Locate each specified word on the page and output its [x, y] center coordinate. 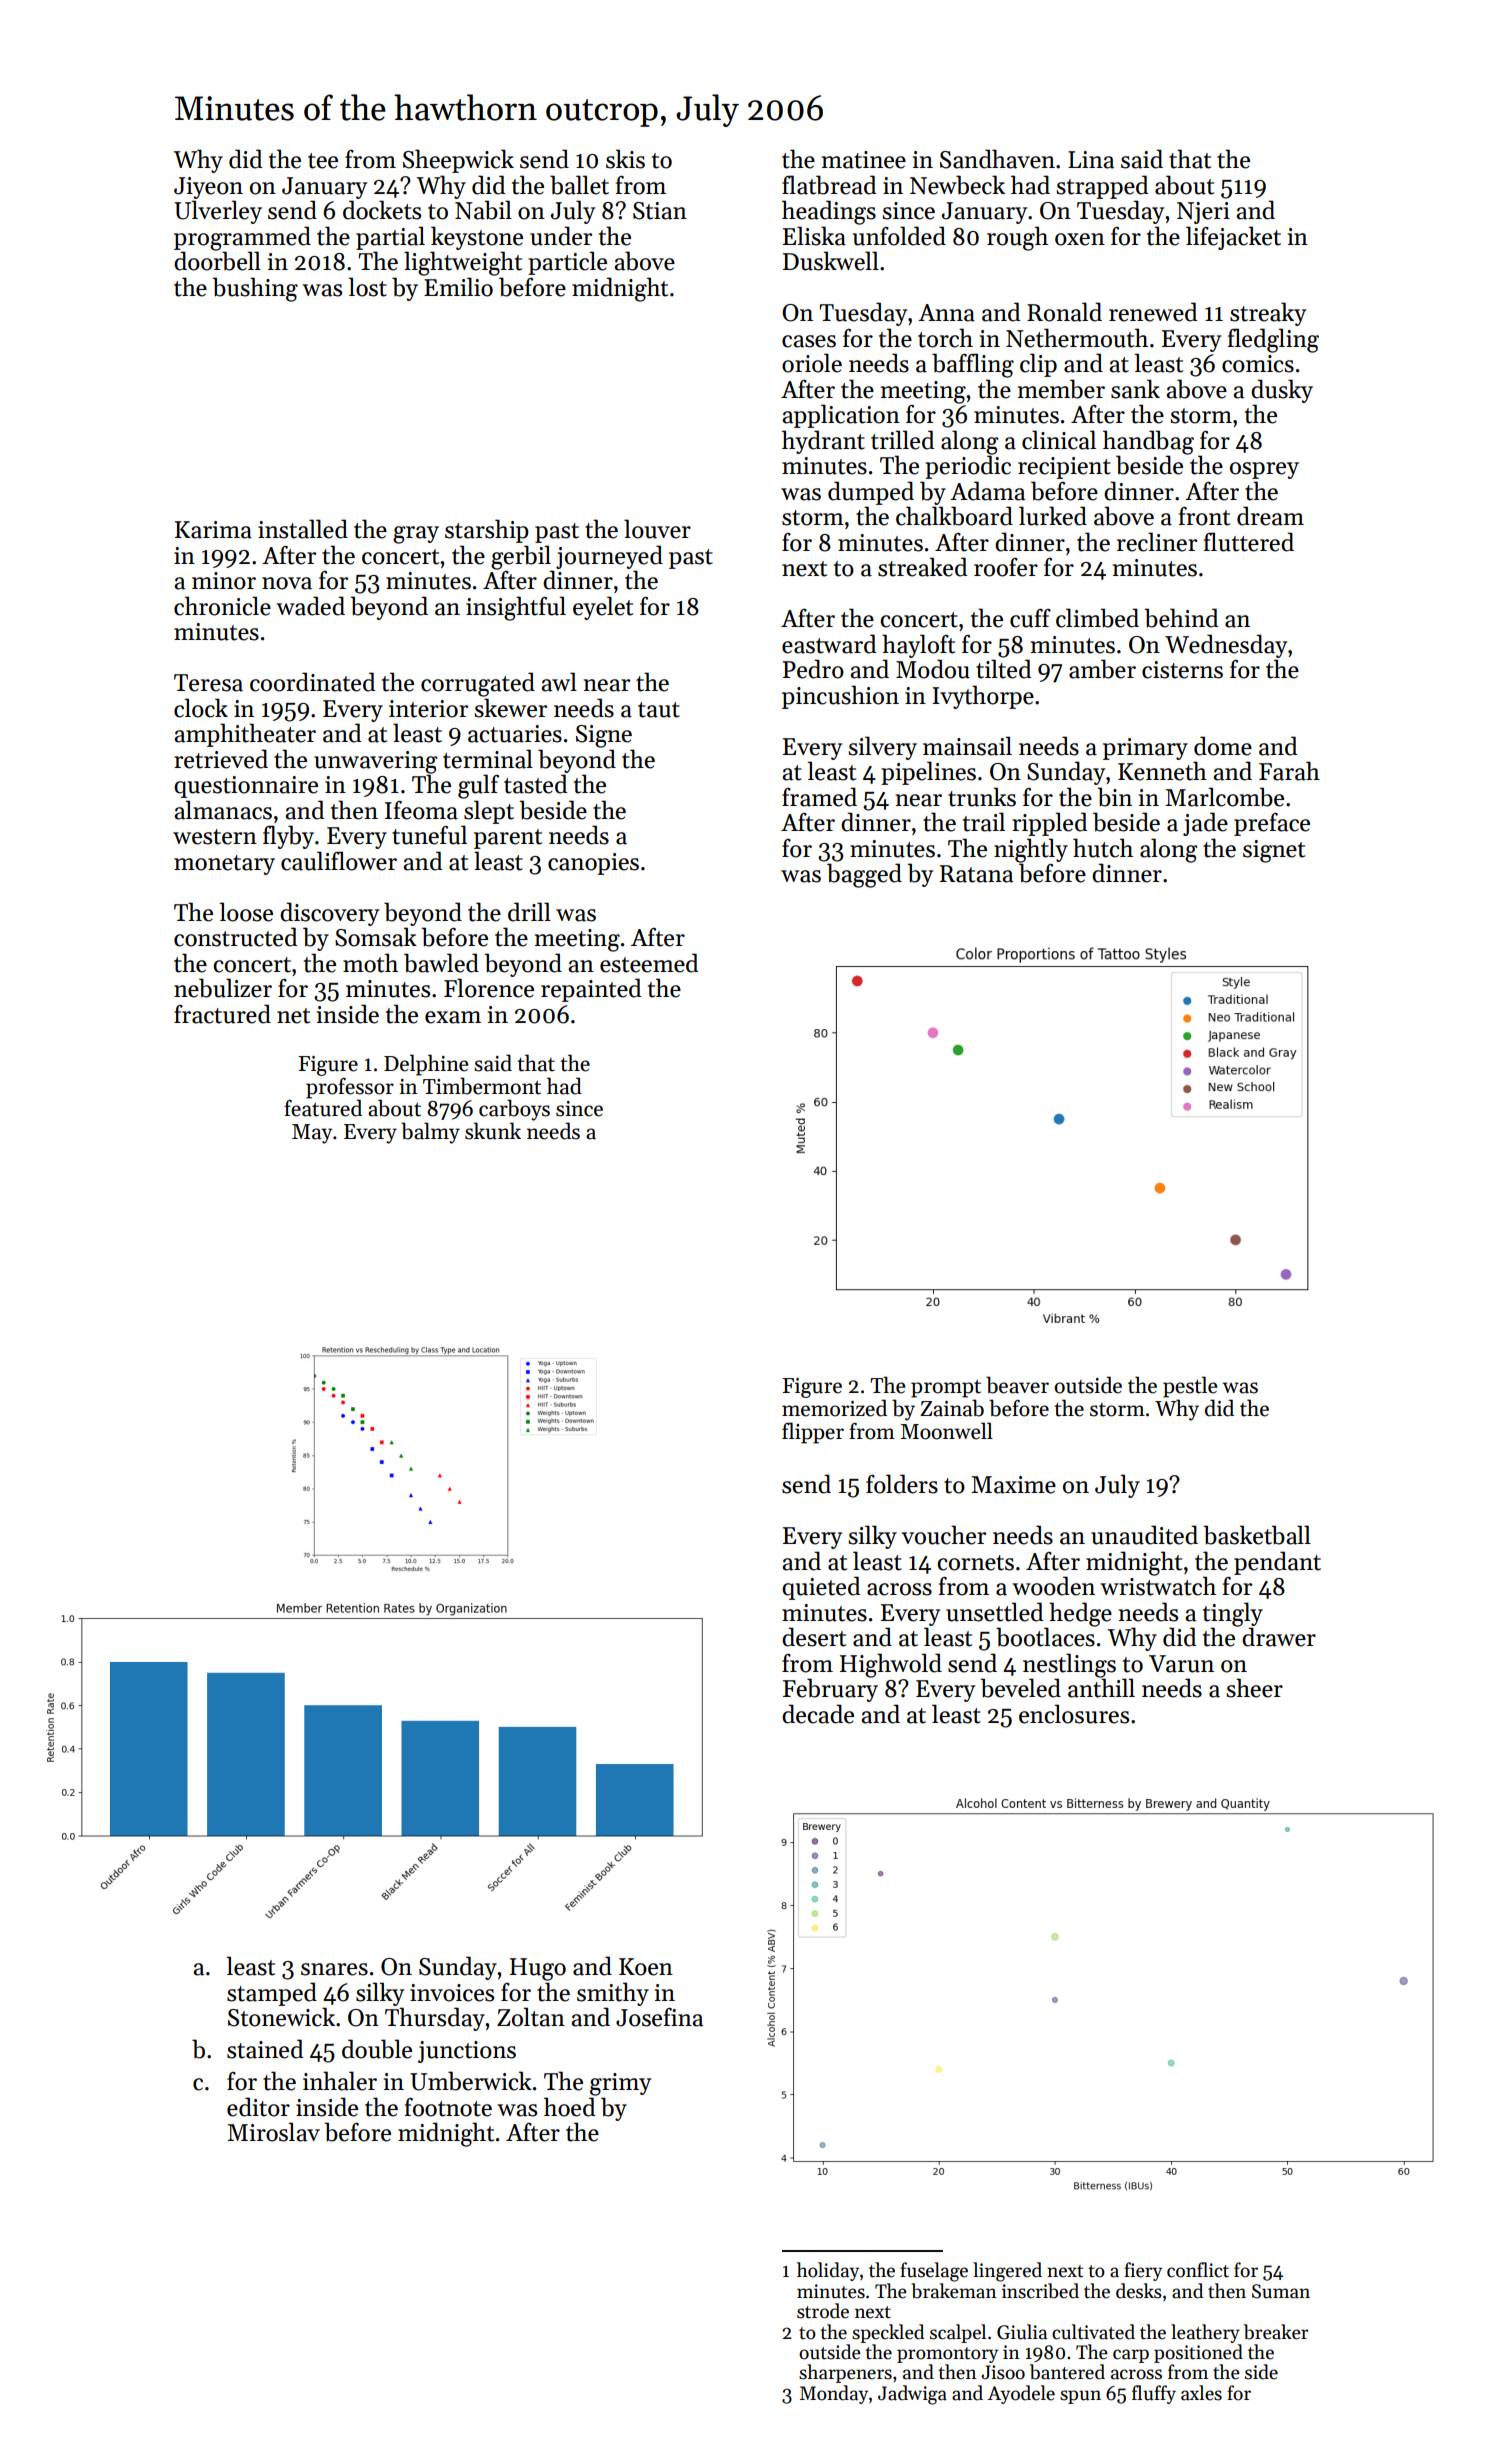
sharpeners [845, 2373]
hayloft [918, 646]
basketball [1257, 1535]
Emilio [458, 287]
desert [814, 1637]
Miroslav [273, 2132]
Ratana [976, 874]
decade [818, 1714]
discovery [329, 914]
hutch [1103, 848]
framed [819, 797]
